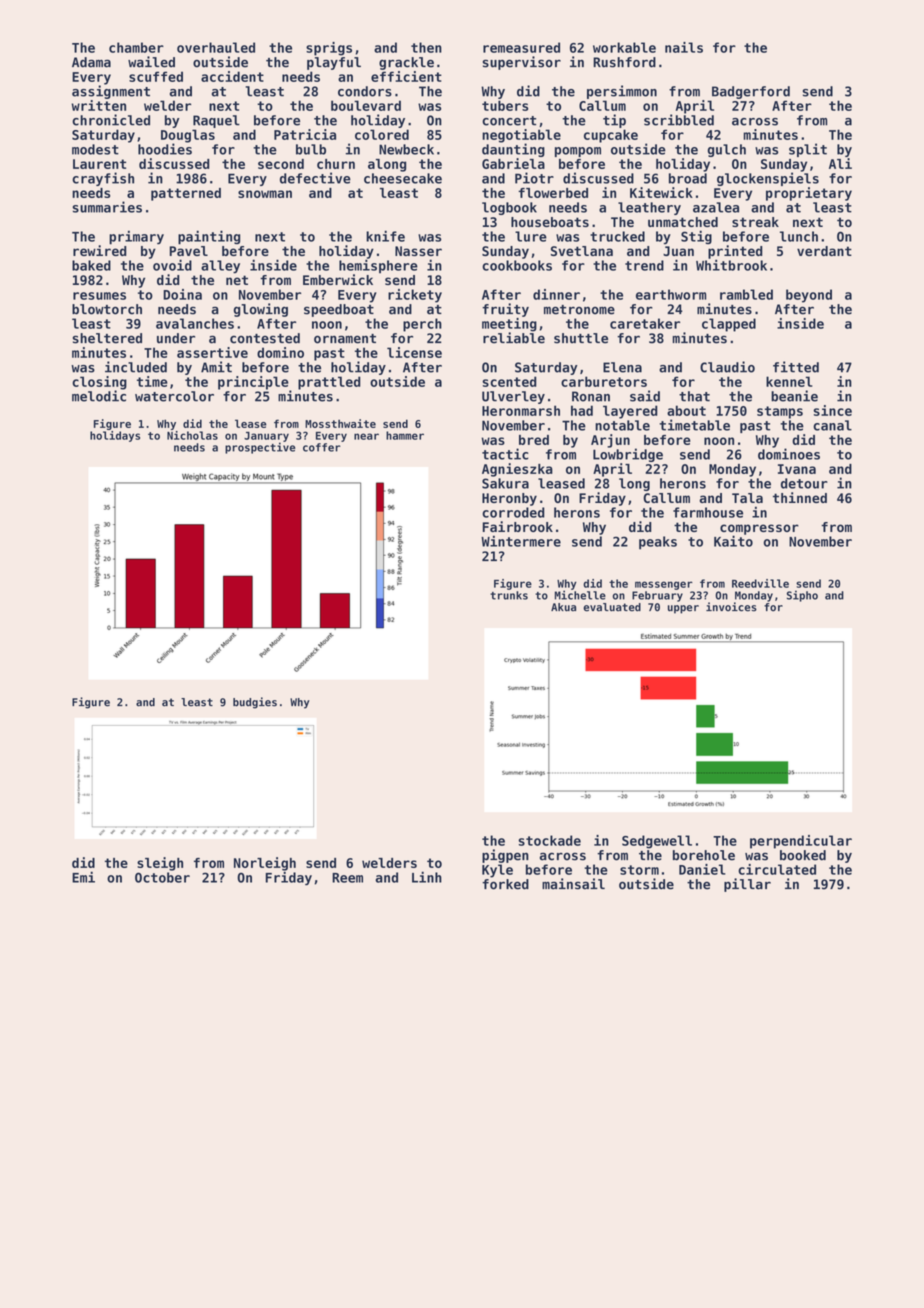 This screenshot has width=924, height=1308. Describe the element at coordinates (517, 265) in the screenshot. I see `cookbooks` at that location.
